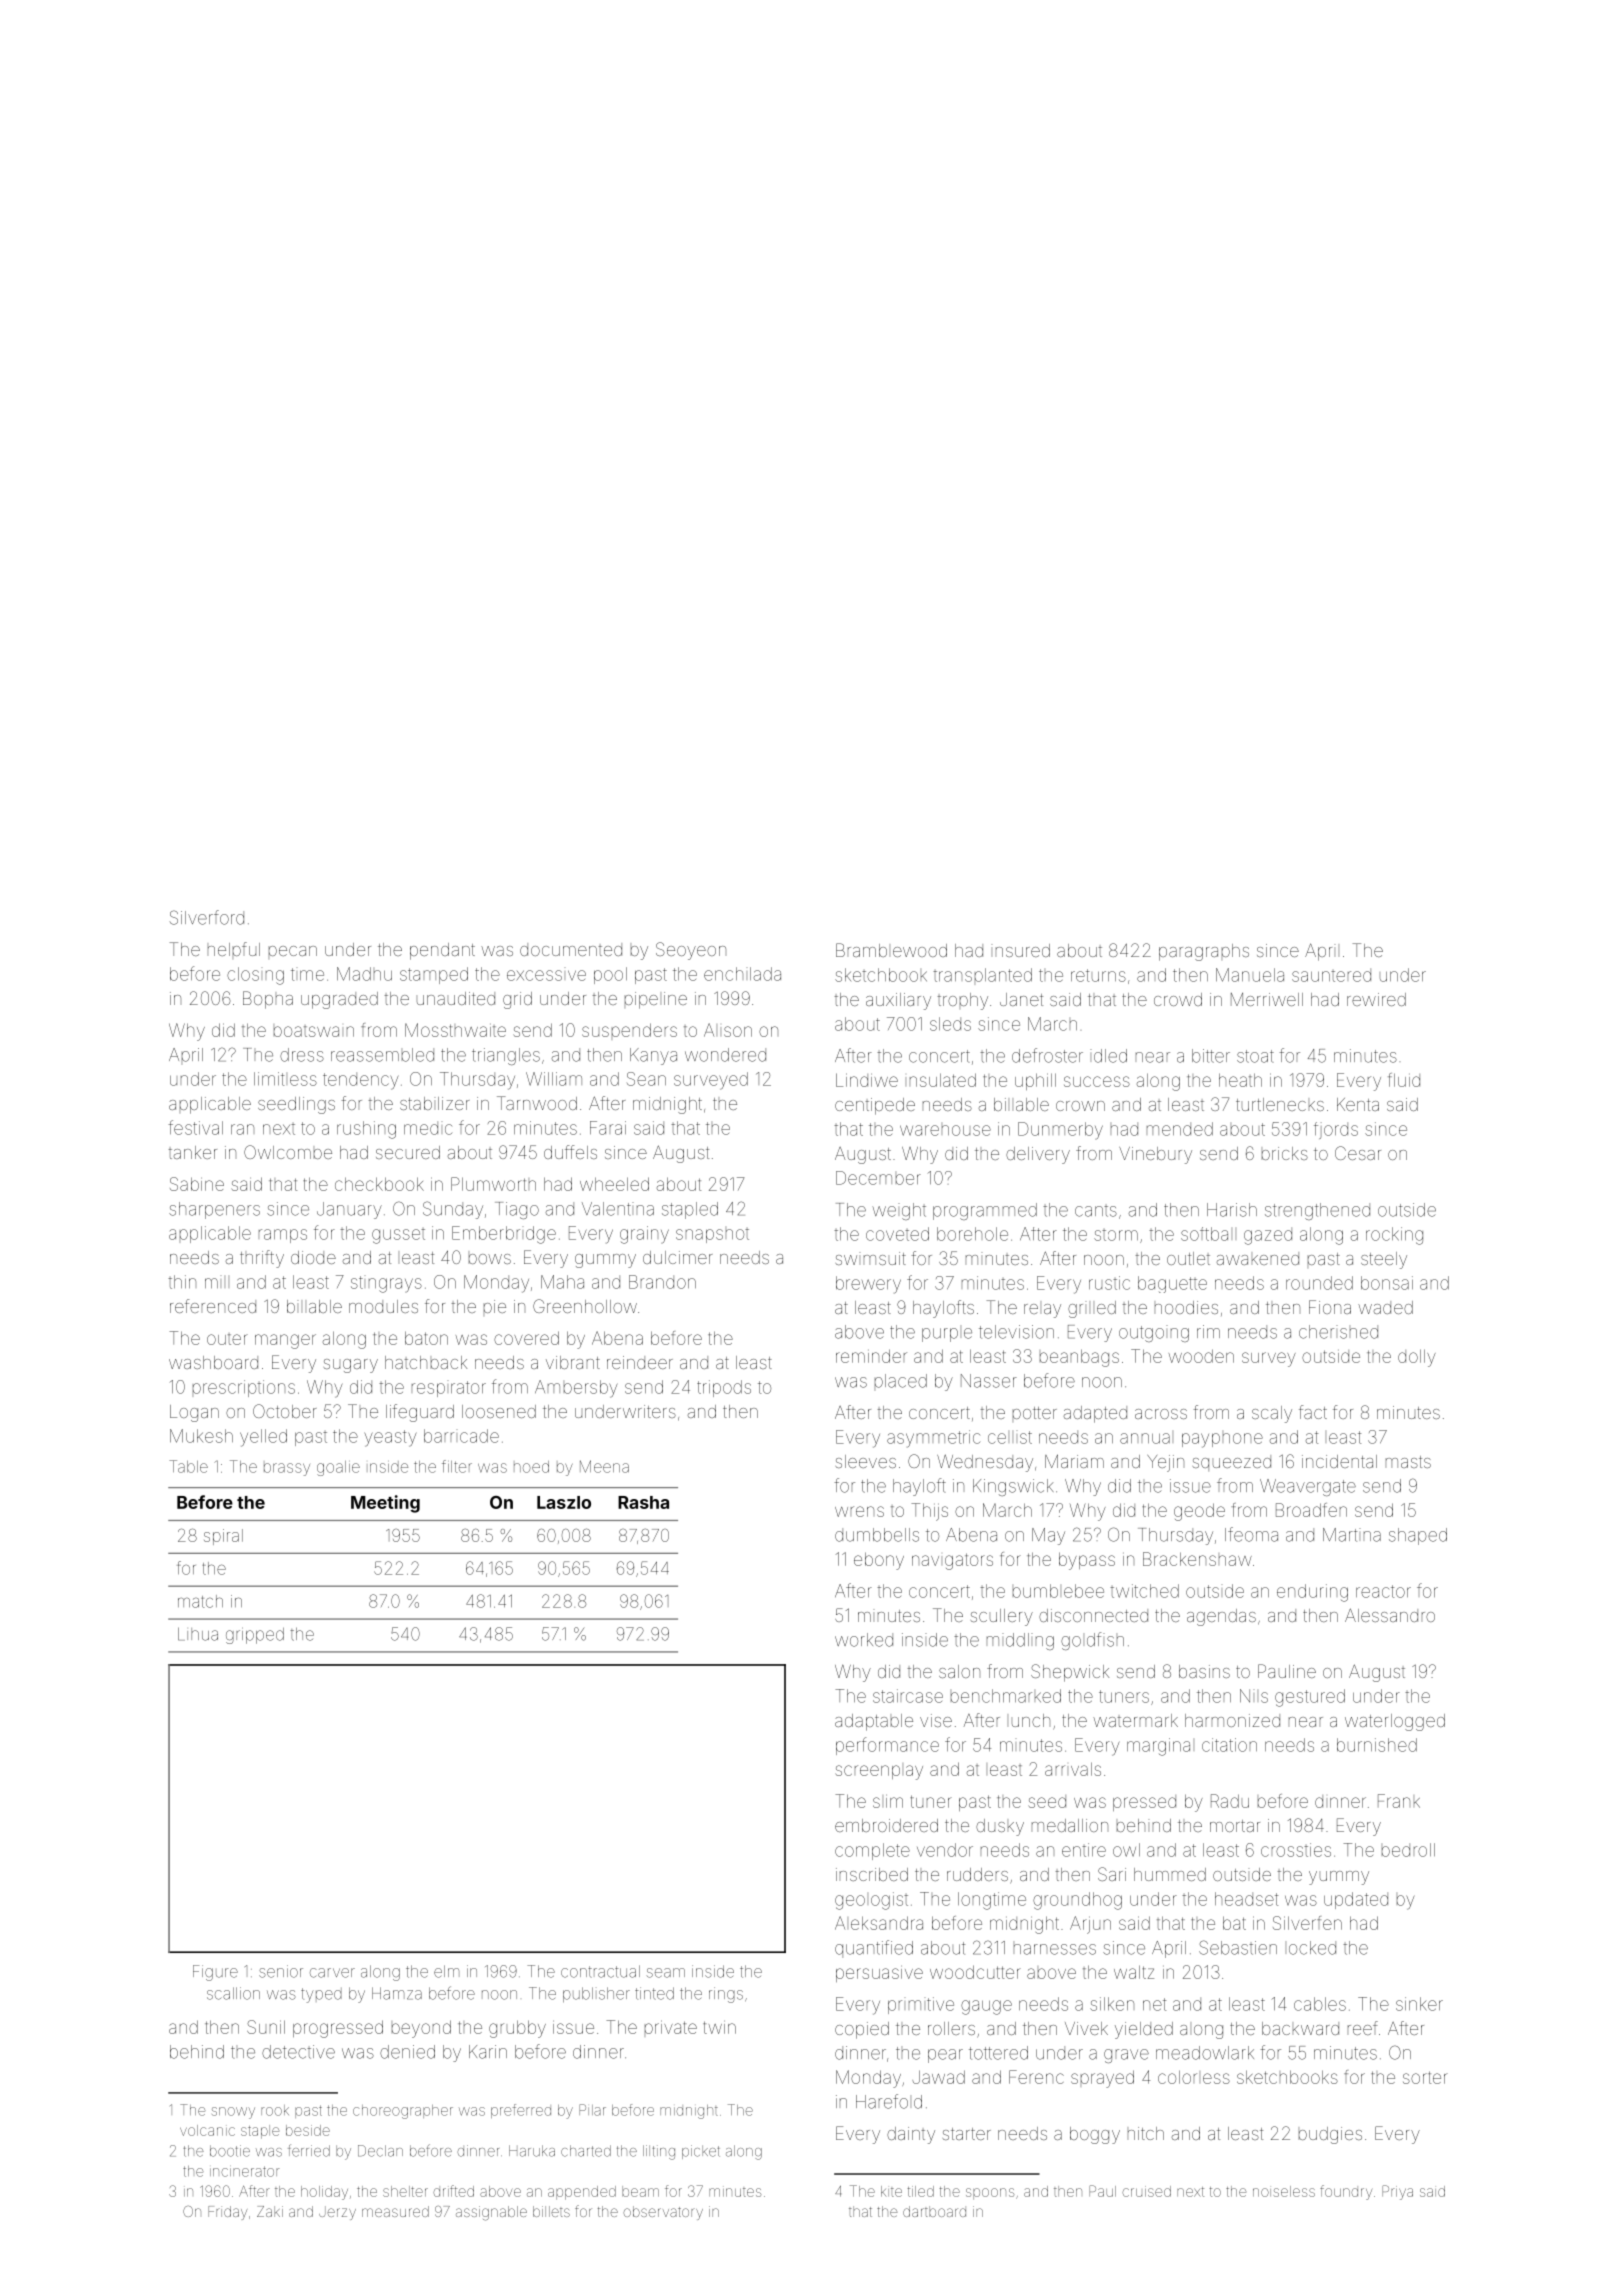  Describe the element at coordinates (1204, 952) in the document. I see `paragraphs` at that location.
